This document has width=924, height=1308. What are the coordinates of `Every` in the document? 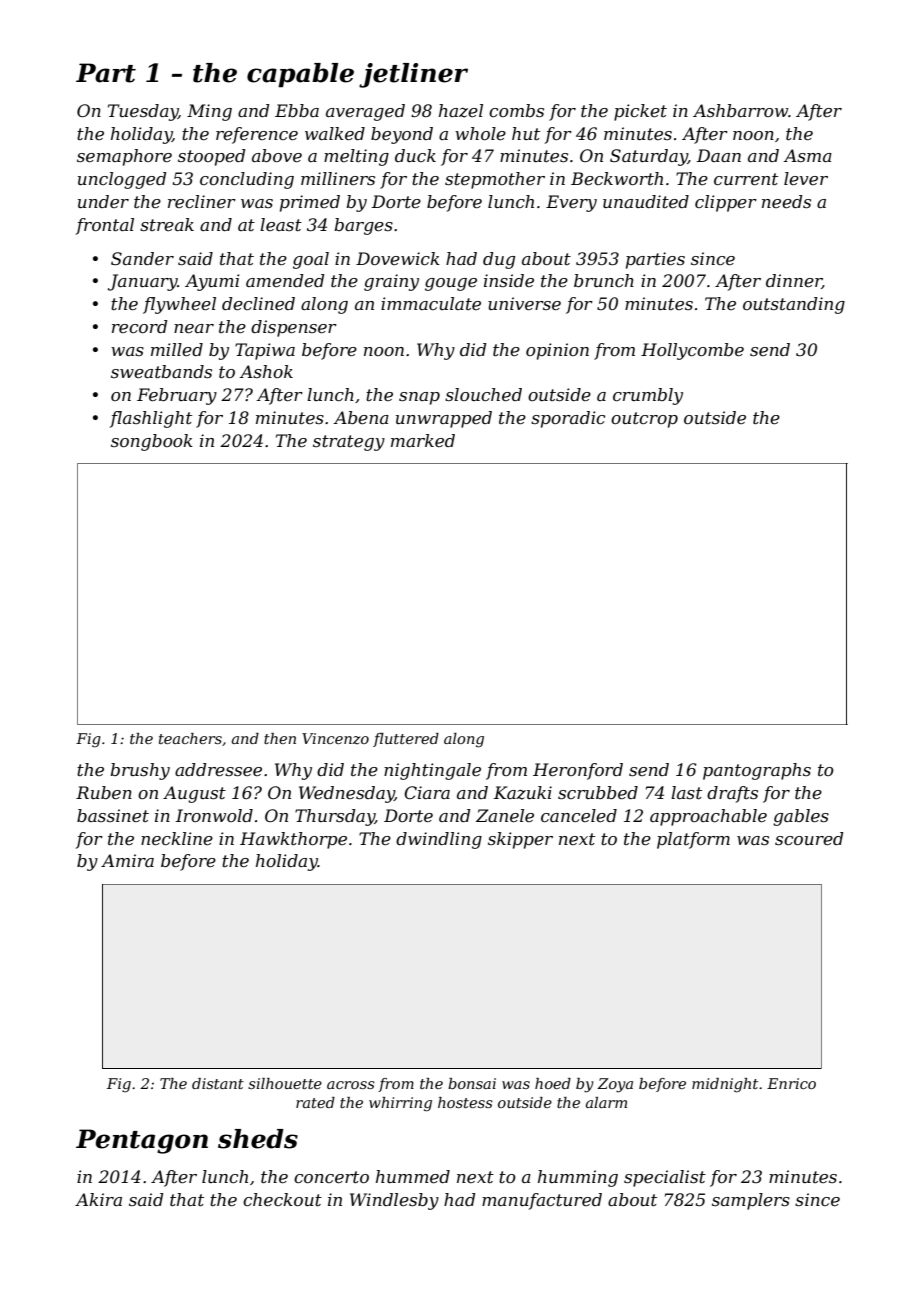 It's located at (571, 203).
